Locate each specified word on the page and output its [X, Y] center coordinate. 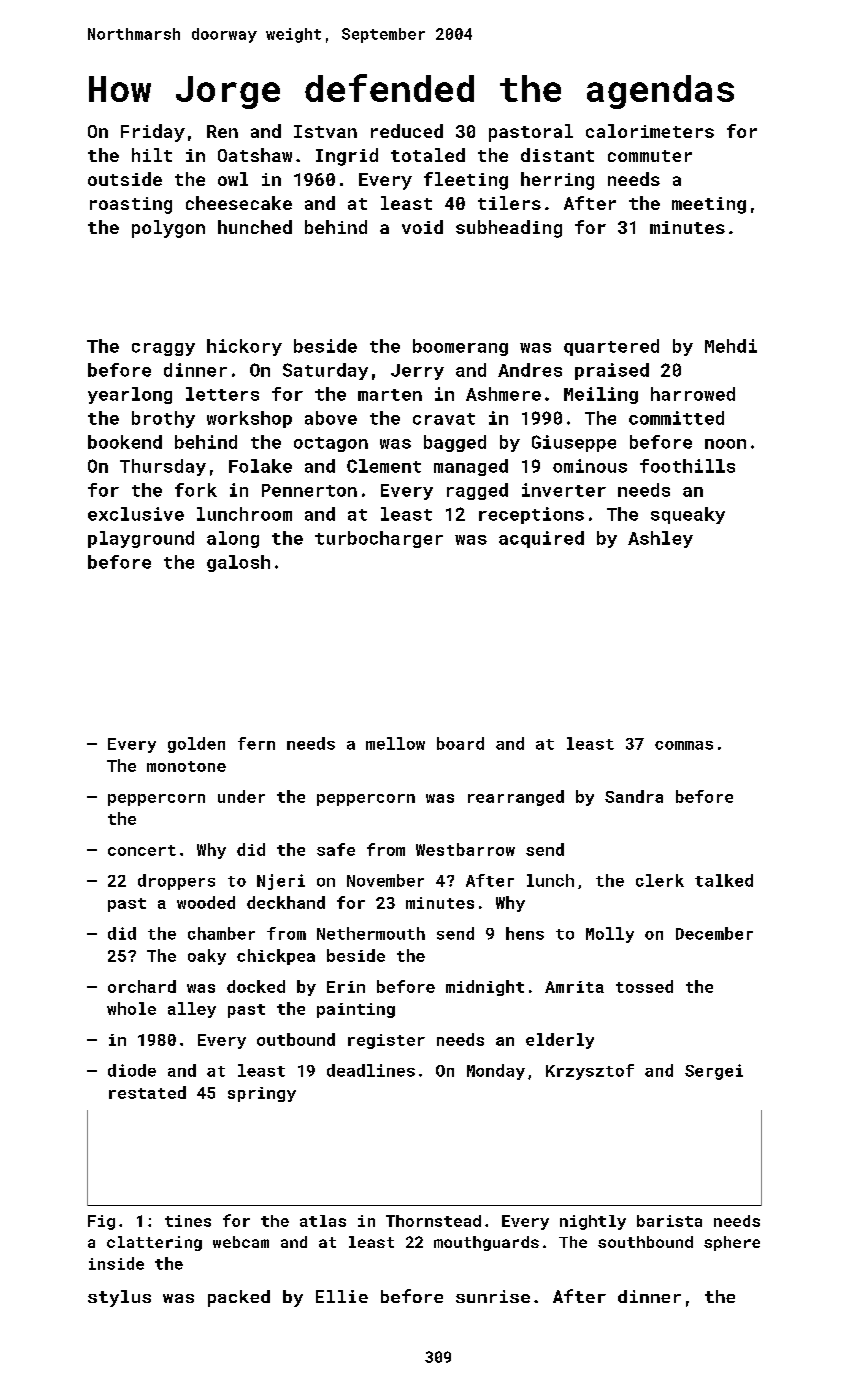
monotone [186, 766]
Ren [222, 131]
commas [684, 745]
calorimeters [650, 131]
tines [188, 1221]
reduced [407, 131]
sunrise [493, 1296]
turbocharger [379, 539]
